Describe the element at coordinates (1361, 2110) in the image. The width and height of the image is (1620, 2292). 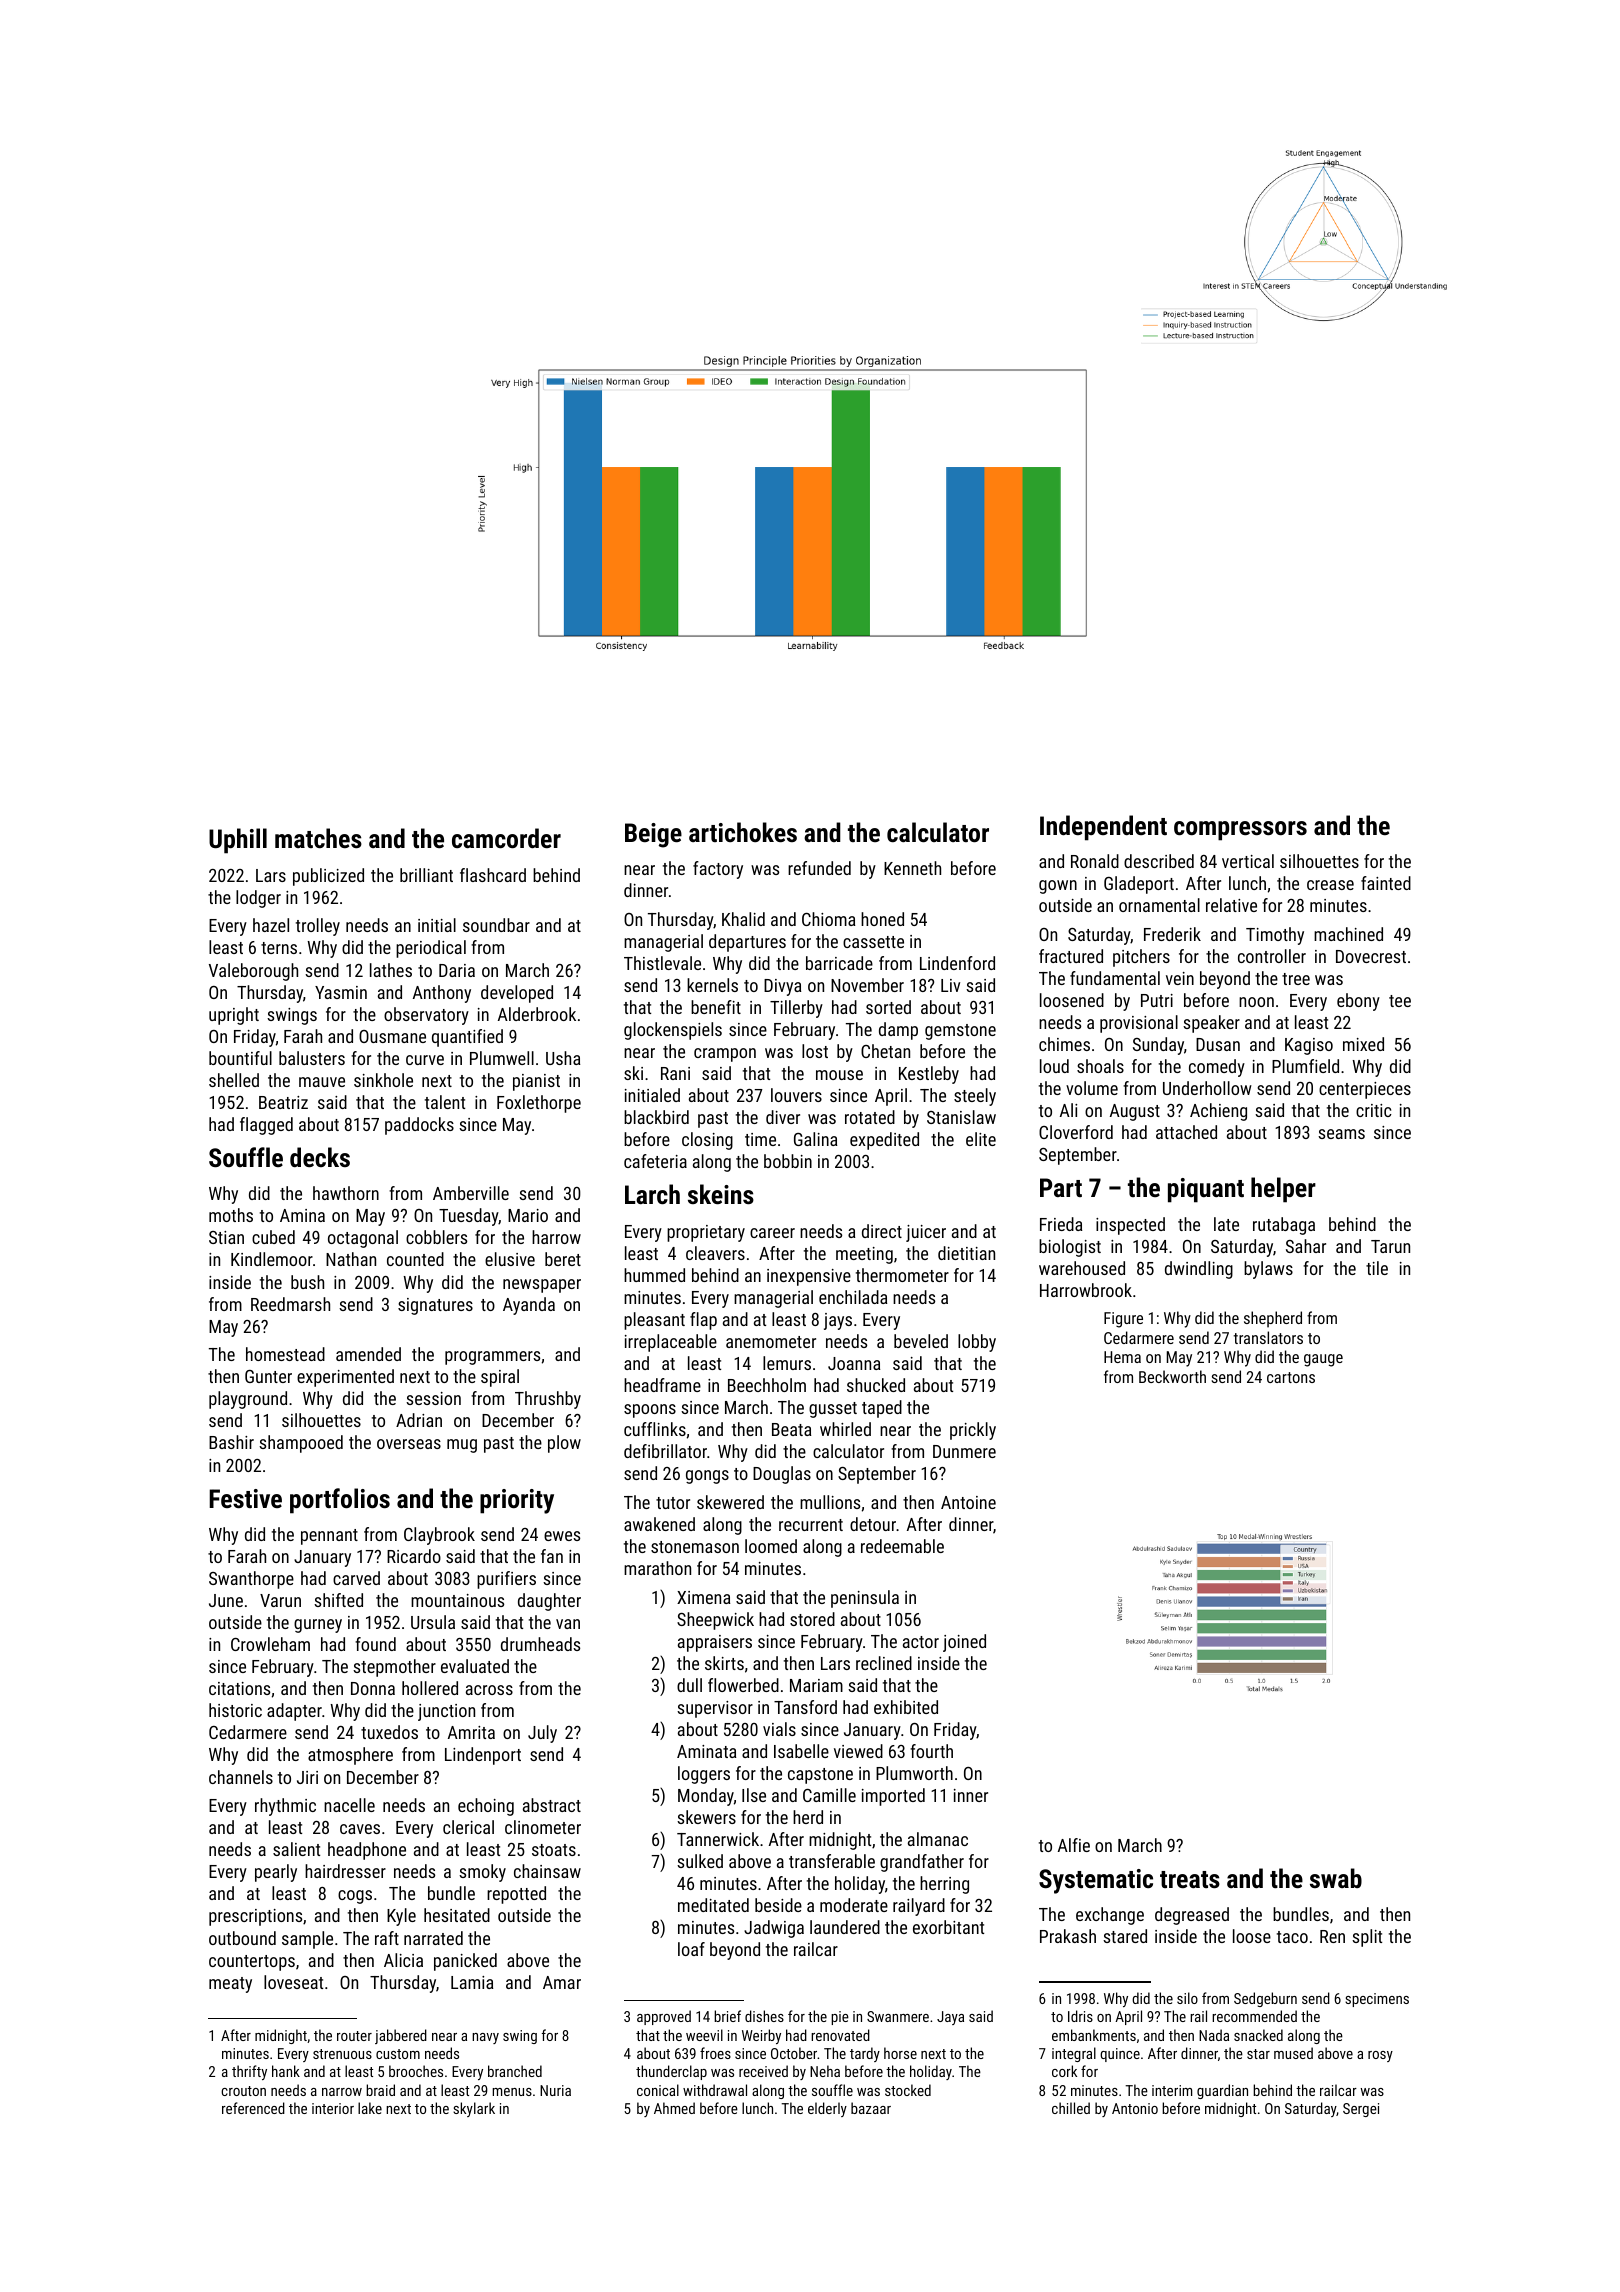
I see `Sergei` at that location.
